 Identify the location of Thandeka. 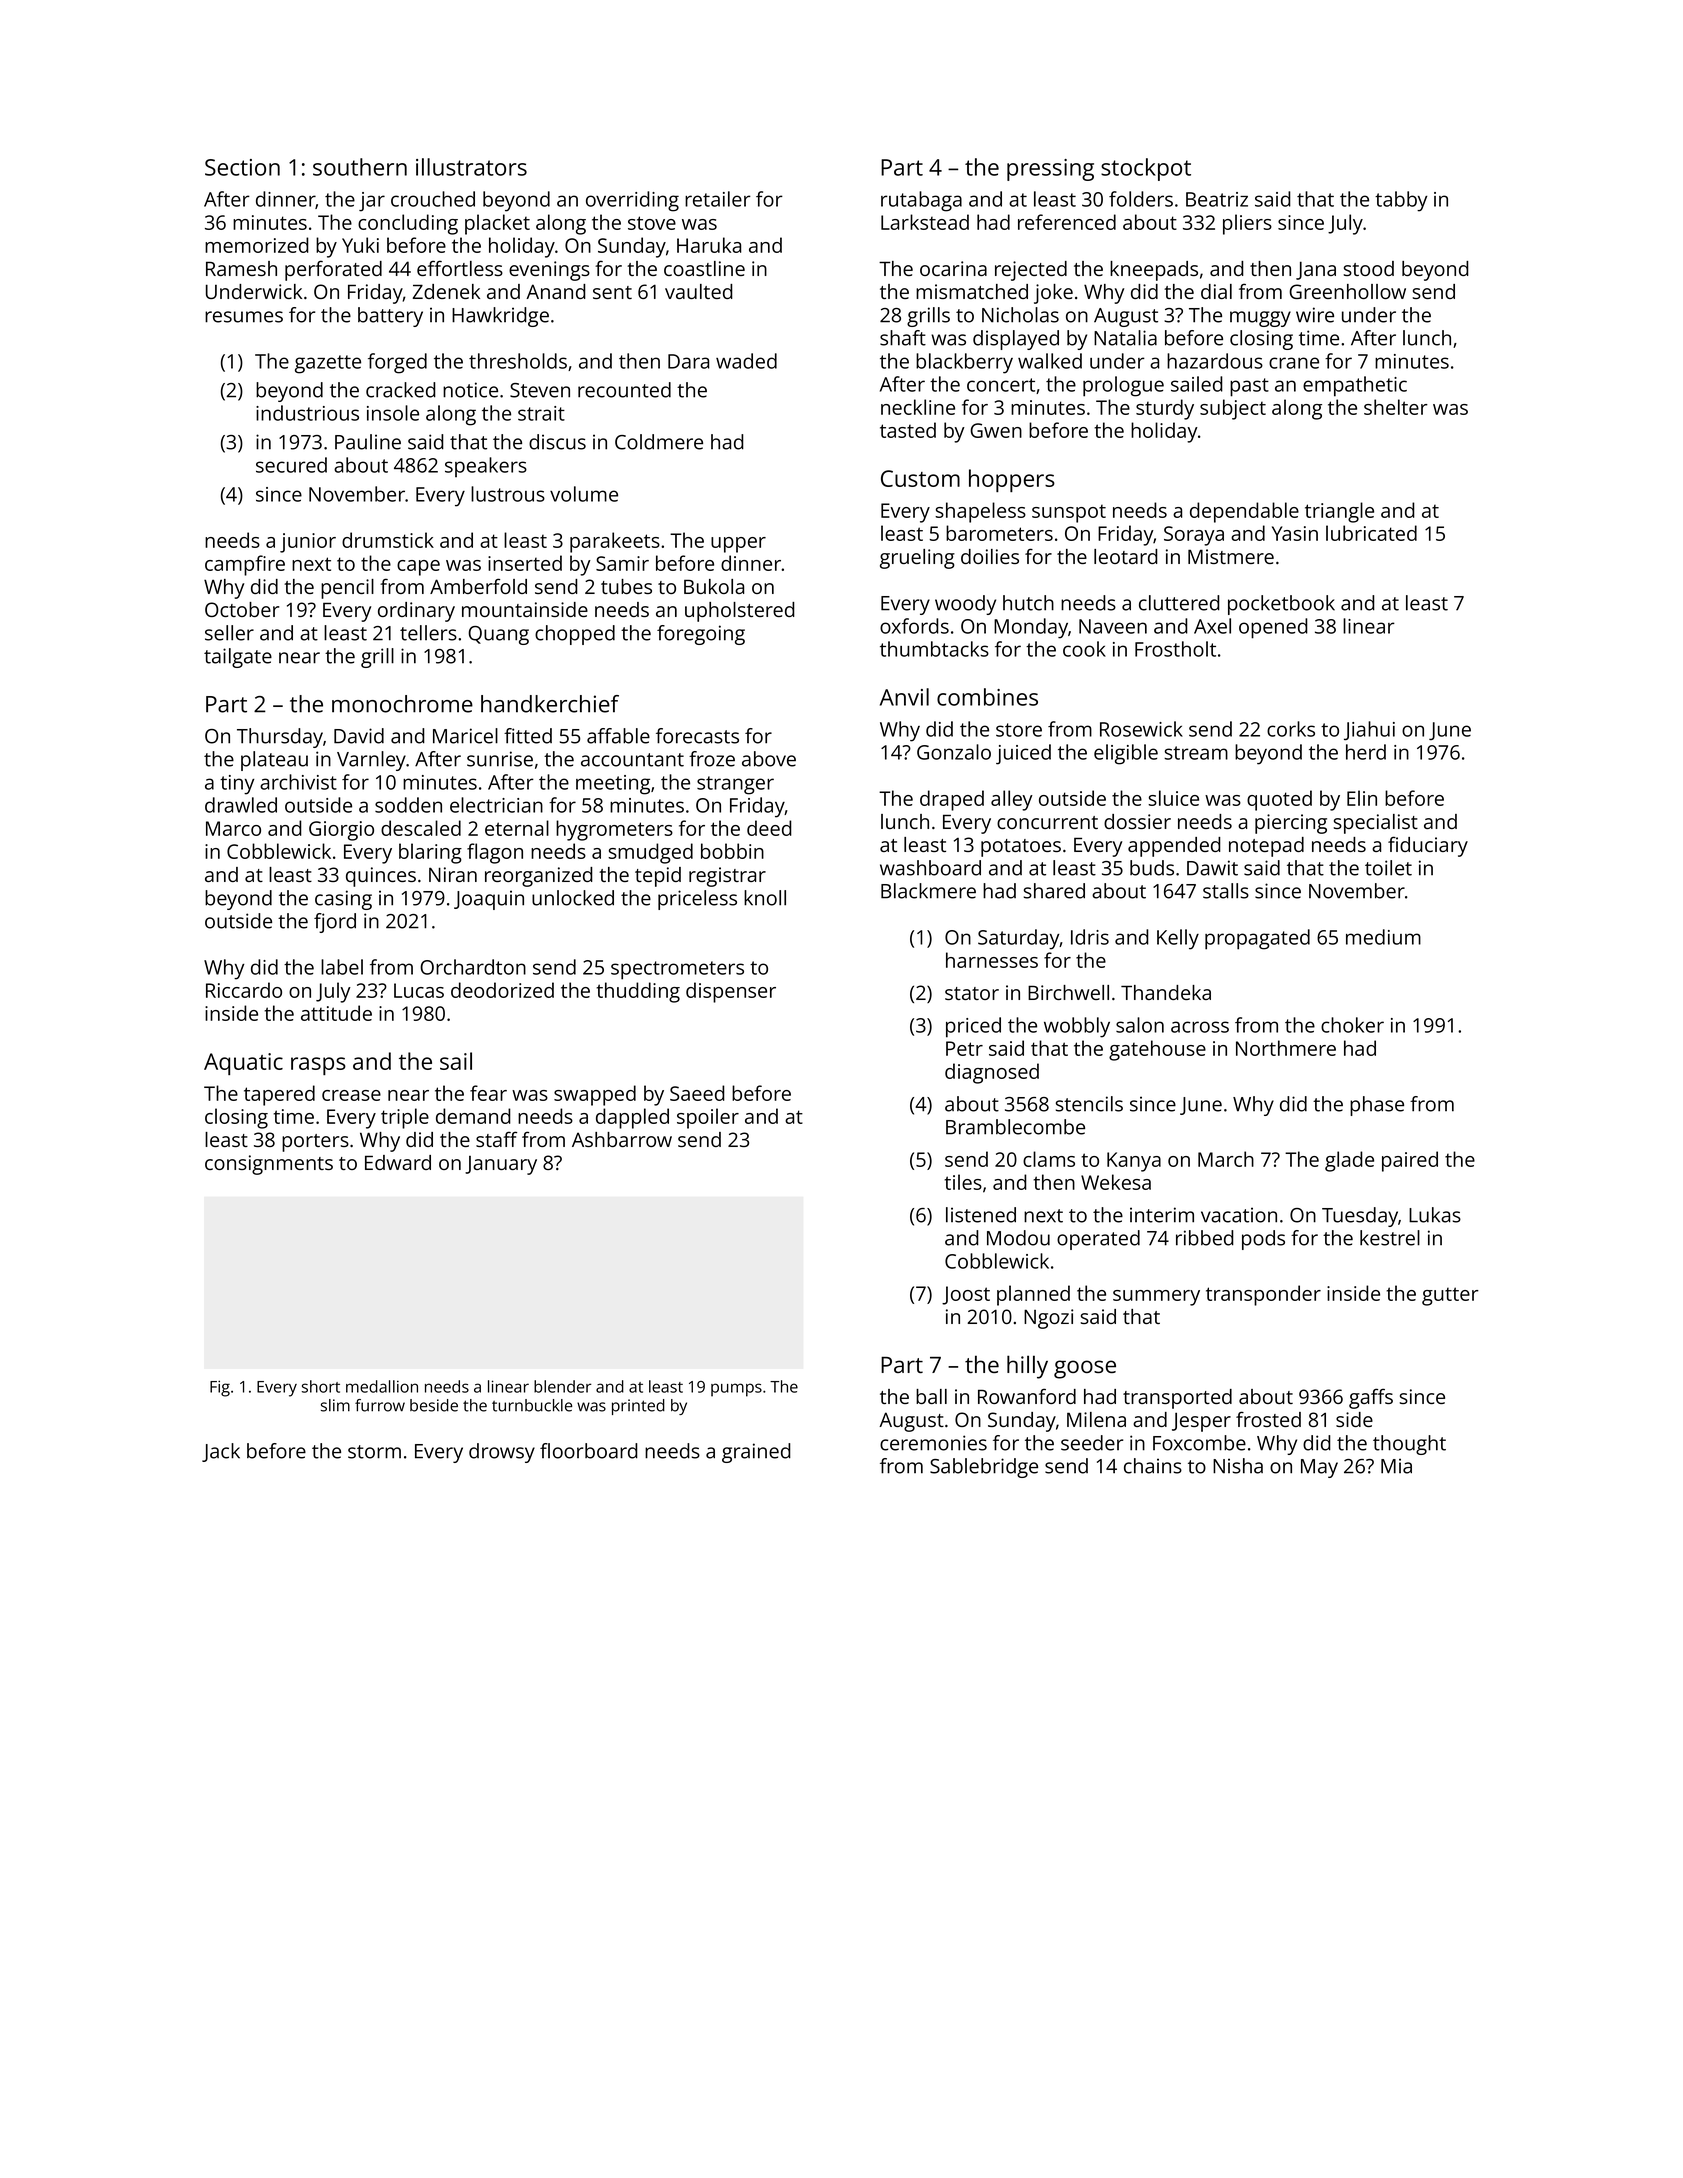
(1166, 992).
